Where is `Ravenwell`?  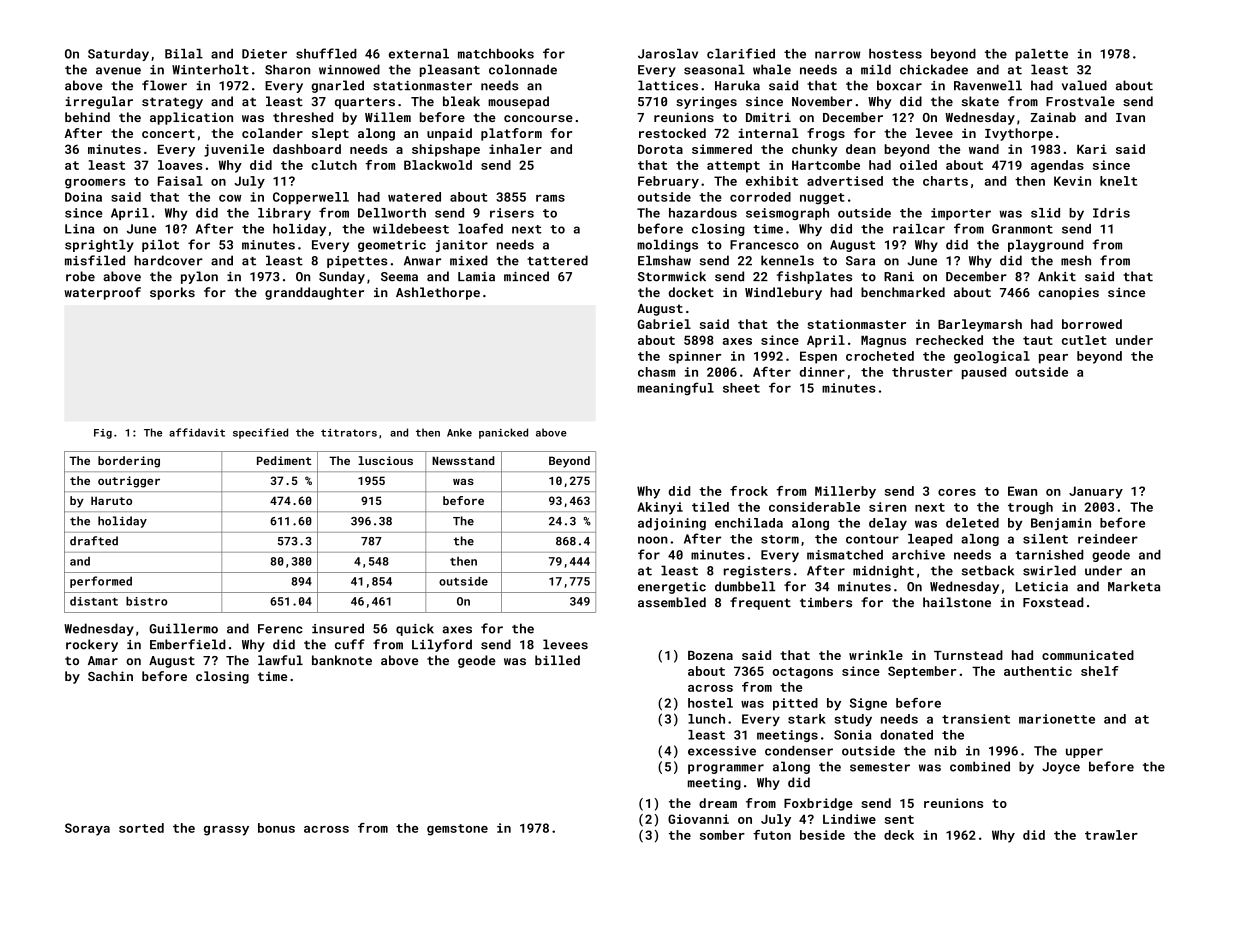 Ravenwell is located at coordinates (988, 85).
